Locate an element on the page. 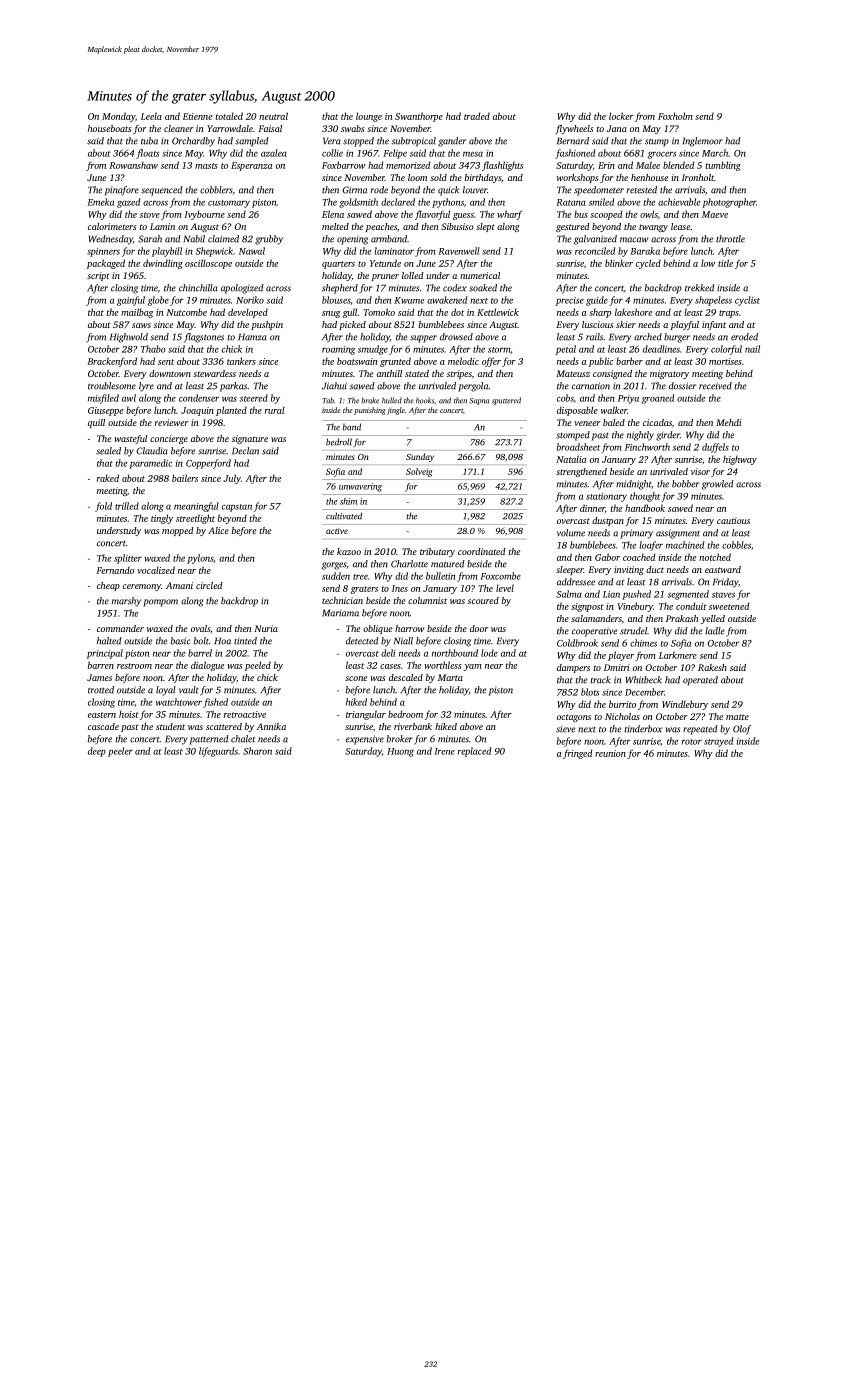  cautious is located at coordinates (733, 520).
